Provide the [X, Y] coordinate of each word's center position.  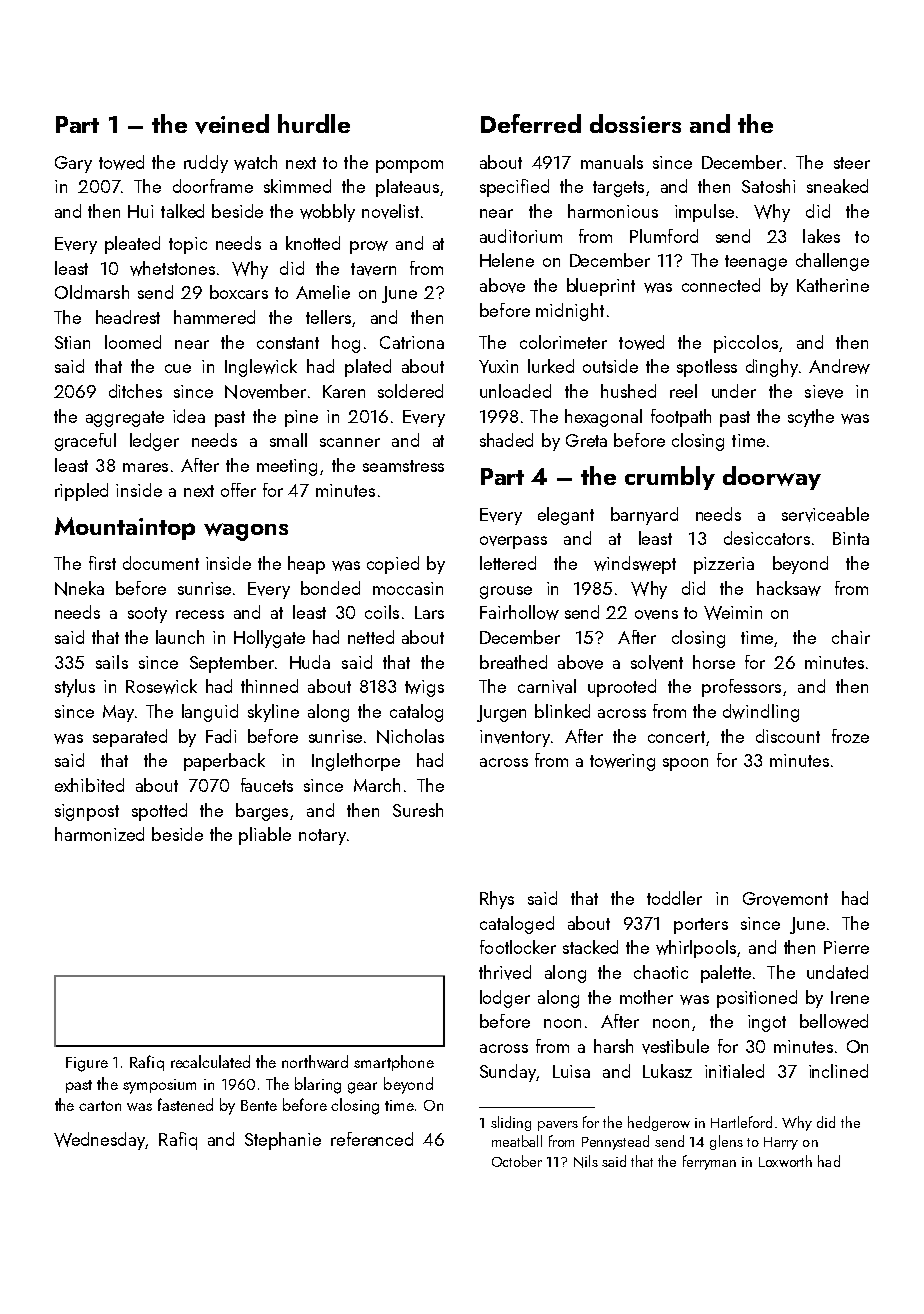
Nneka [79, 588]
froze [850, 736]
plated [368, 368]
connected [721, 285]
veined [232, 124]
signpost [87, 812]
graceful [85, 442]
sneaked [837, 186]
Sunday [508, 1073]
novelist [390, 211]
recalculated [210, 1061]
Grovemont [785, 899]
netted [371, 637]
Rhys [497, 900]
